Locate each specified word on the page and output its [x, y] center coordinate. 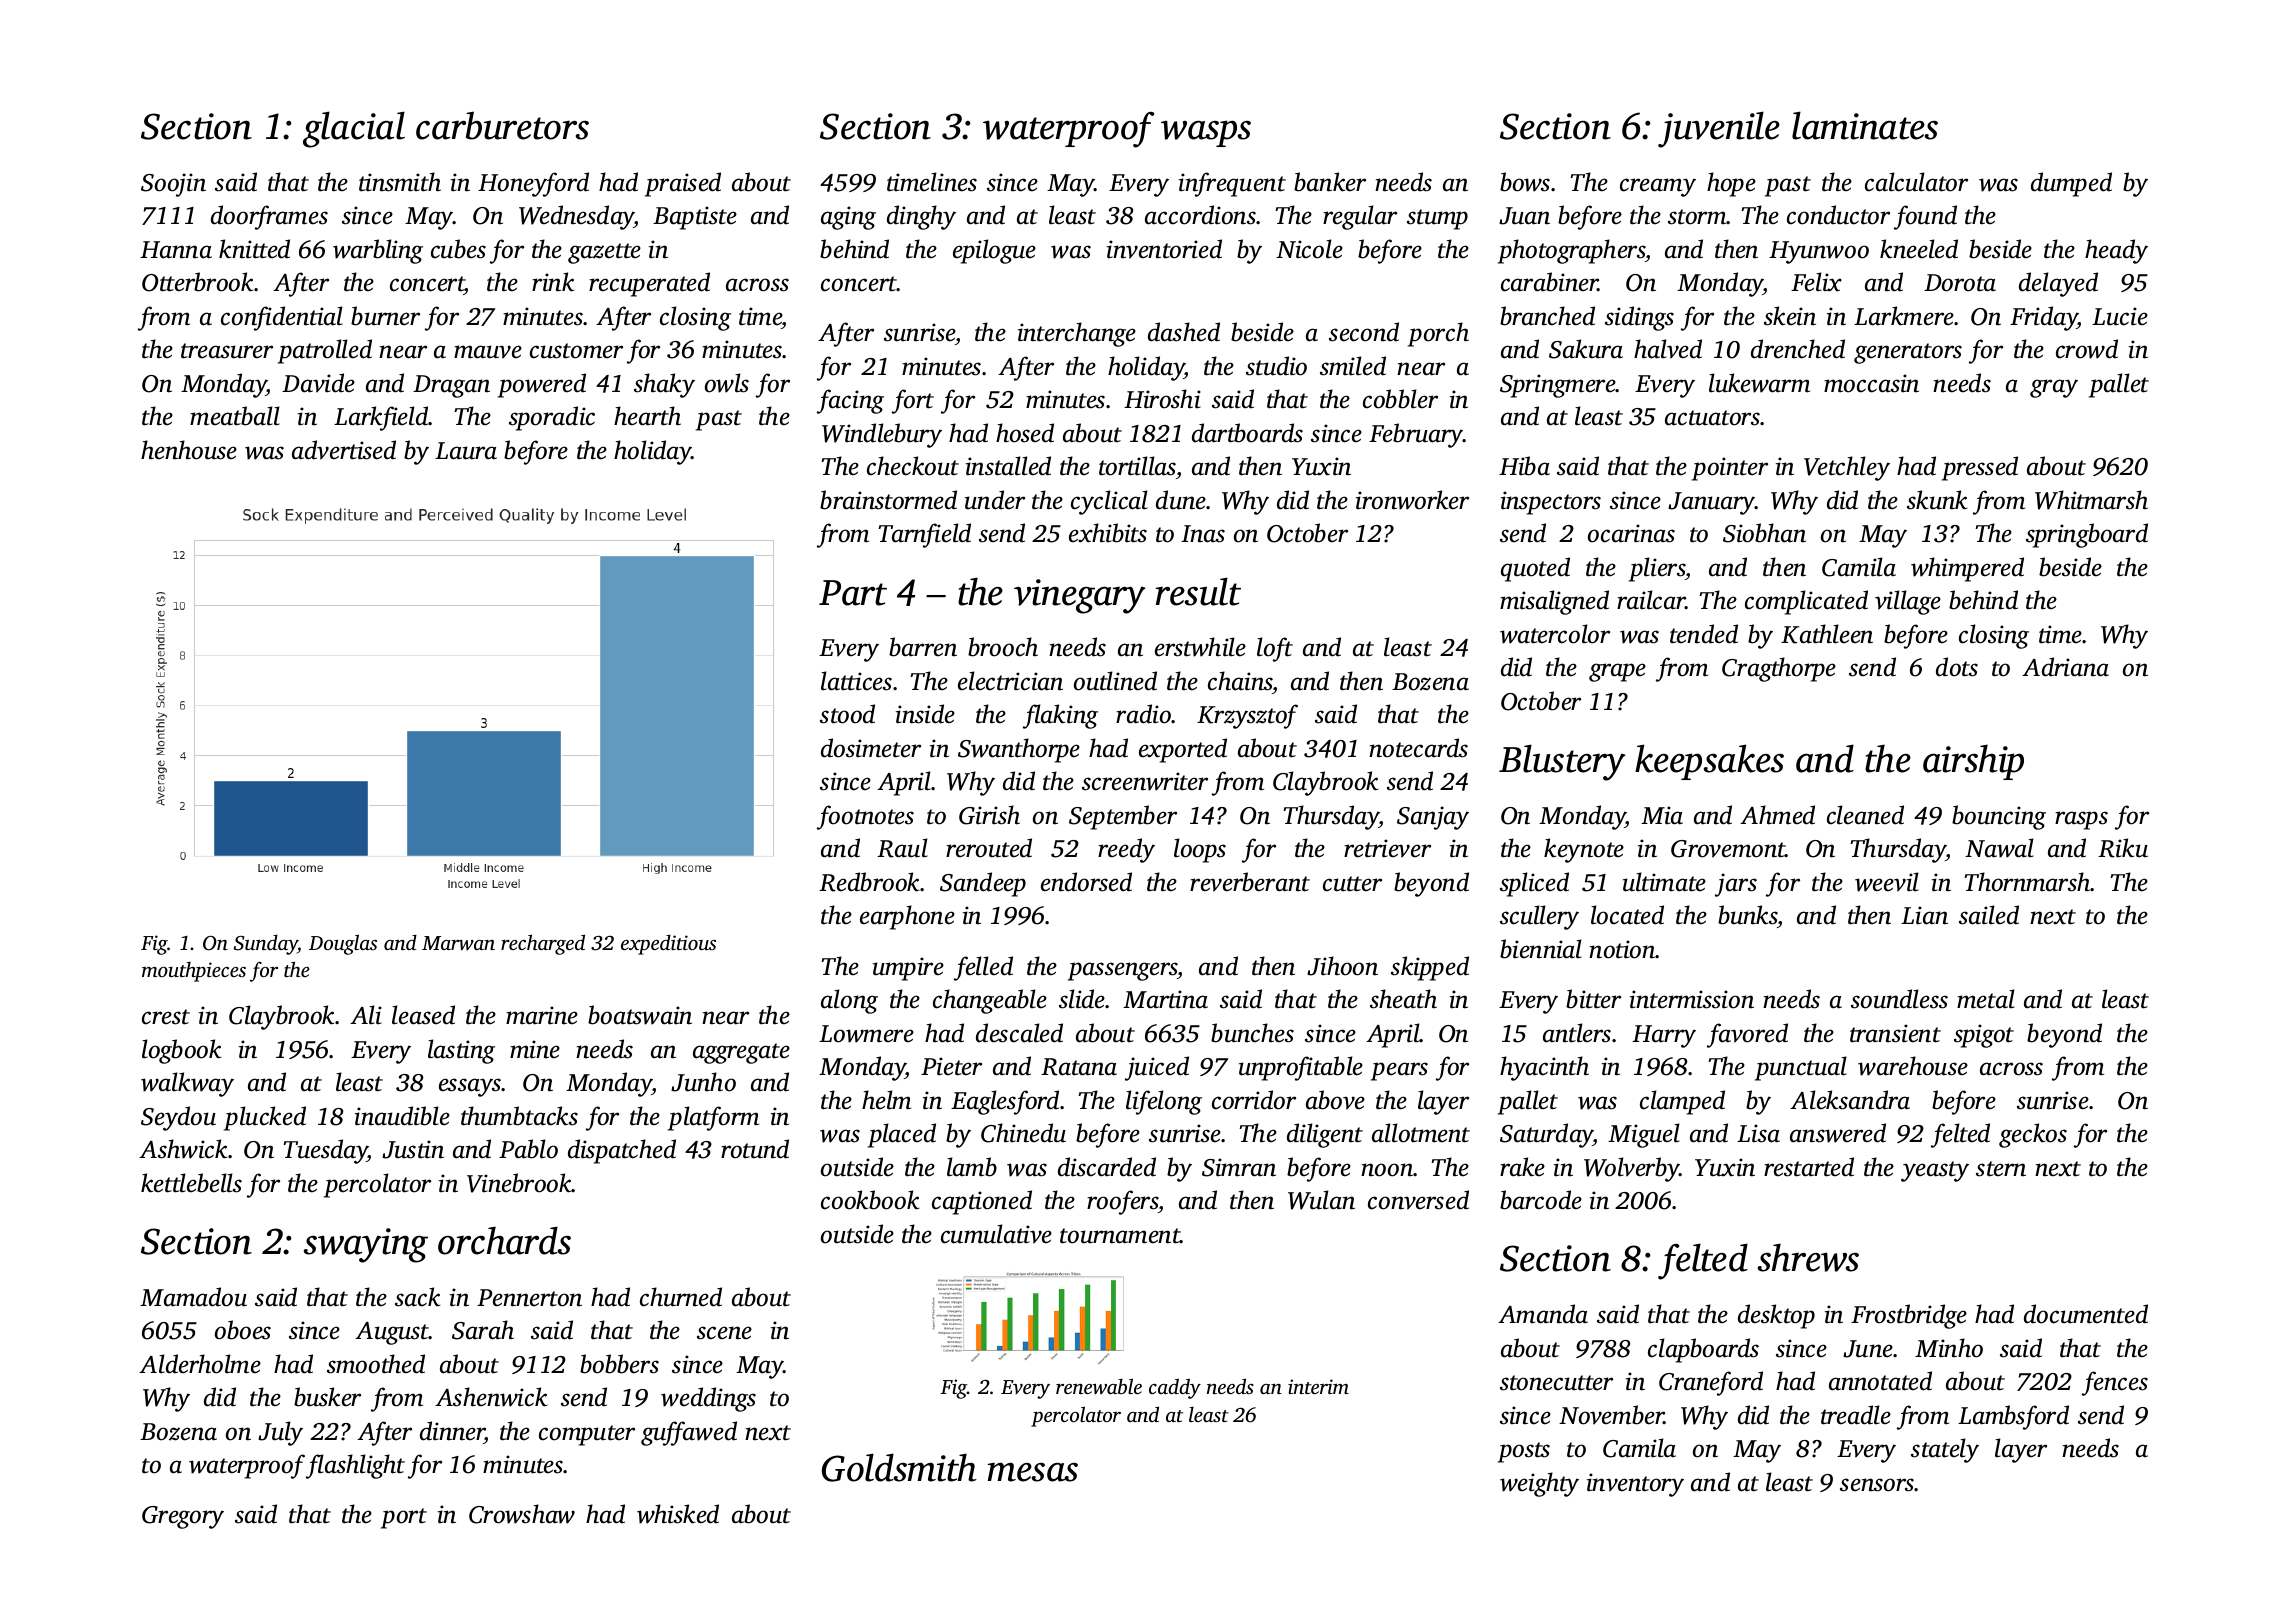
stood [847, 714]
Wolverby [1632, 1169]
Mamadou [193, 1297]
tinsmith [400, 182]
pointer [1730, 469]
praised [683, 184]
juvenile [1719, 129]
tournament [1120, 1236]
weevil [1887, 882]
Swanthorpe [1019, 750]
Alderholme [200, 1364]
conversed [1418, 1200]
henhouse [189, 450]
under [995, 500]
